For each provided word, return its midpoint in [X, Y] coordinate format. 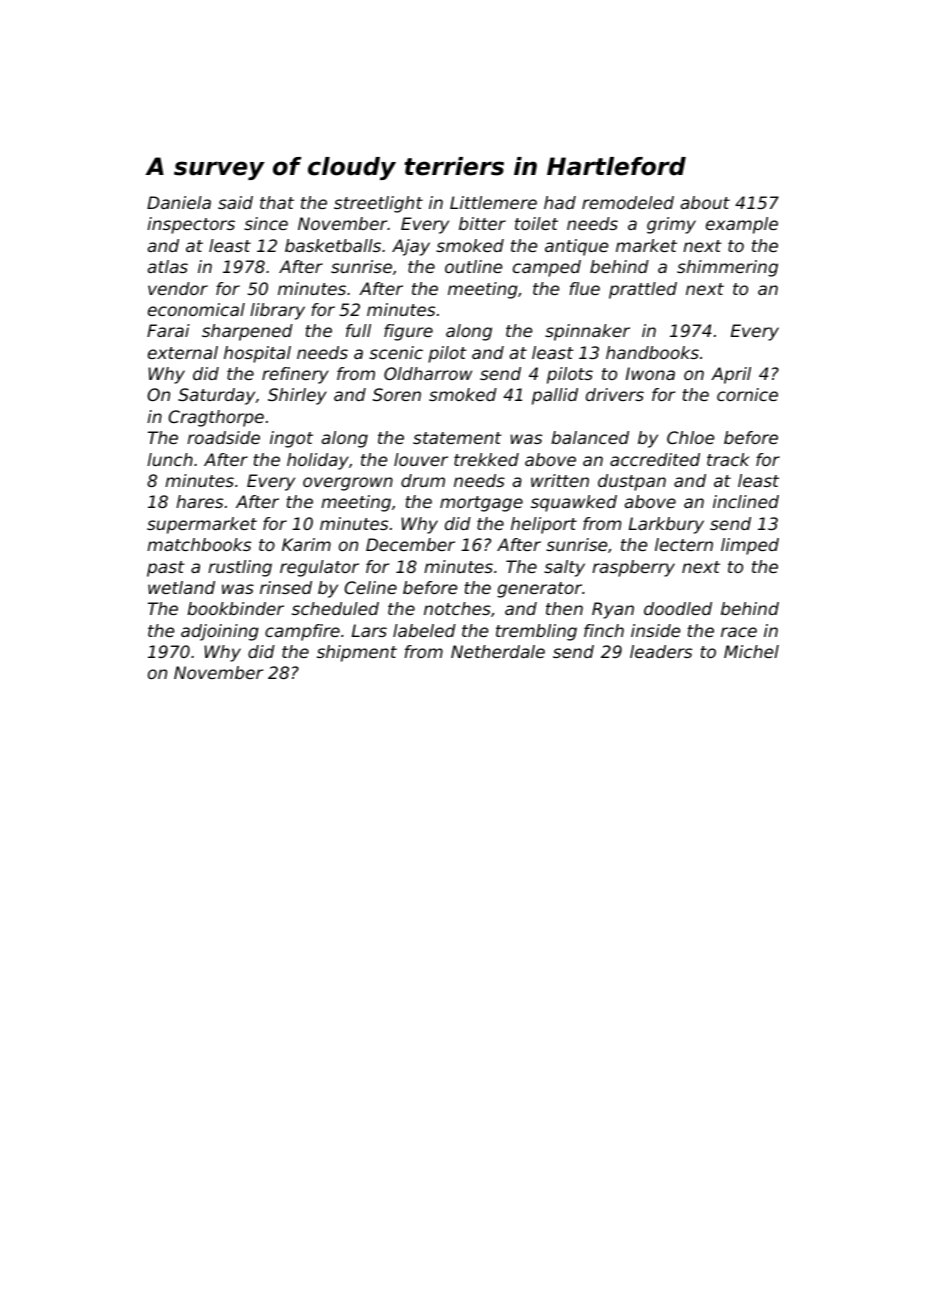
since [266, 223]
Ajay [411, 247]
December [410, 544]
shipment [357, 653]
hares [199, 501]
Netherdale [498, 651]
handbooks [652, 352]
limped [750, 546]
